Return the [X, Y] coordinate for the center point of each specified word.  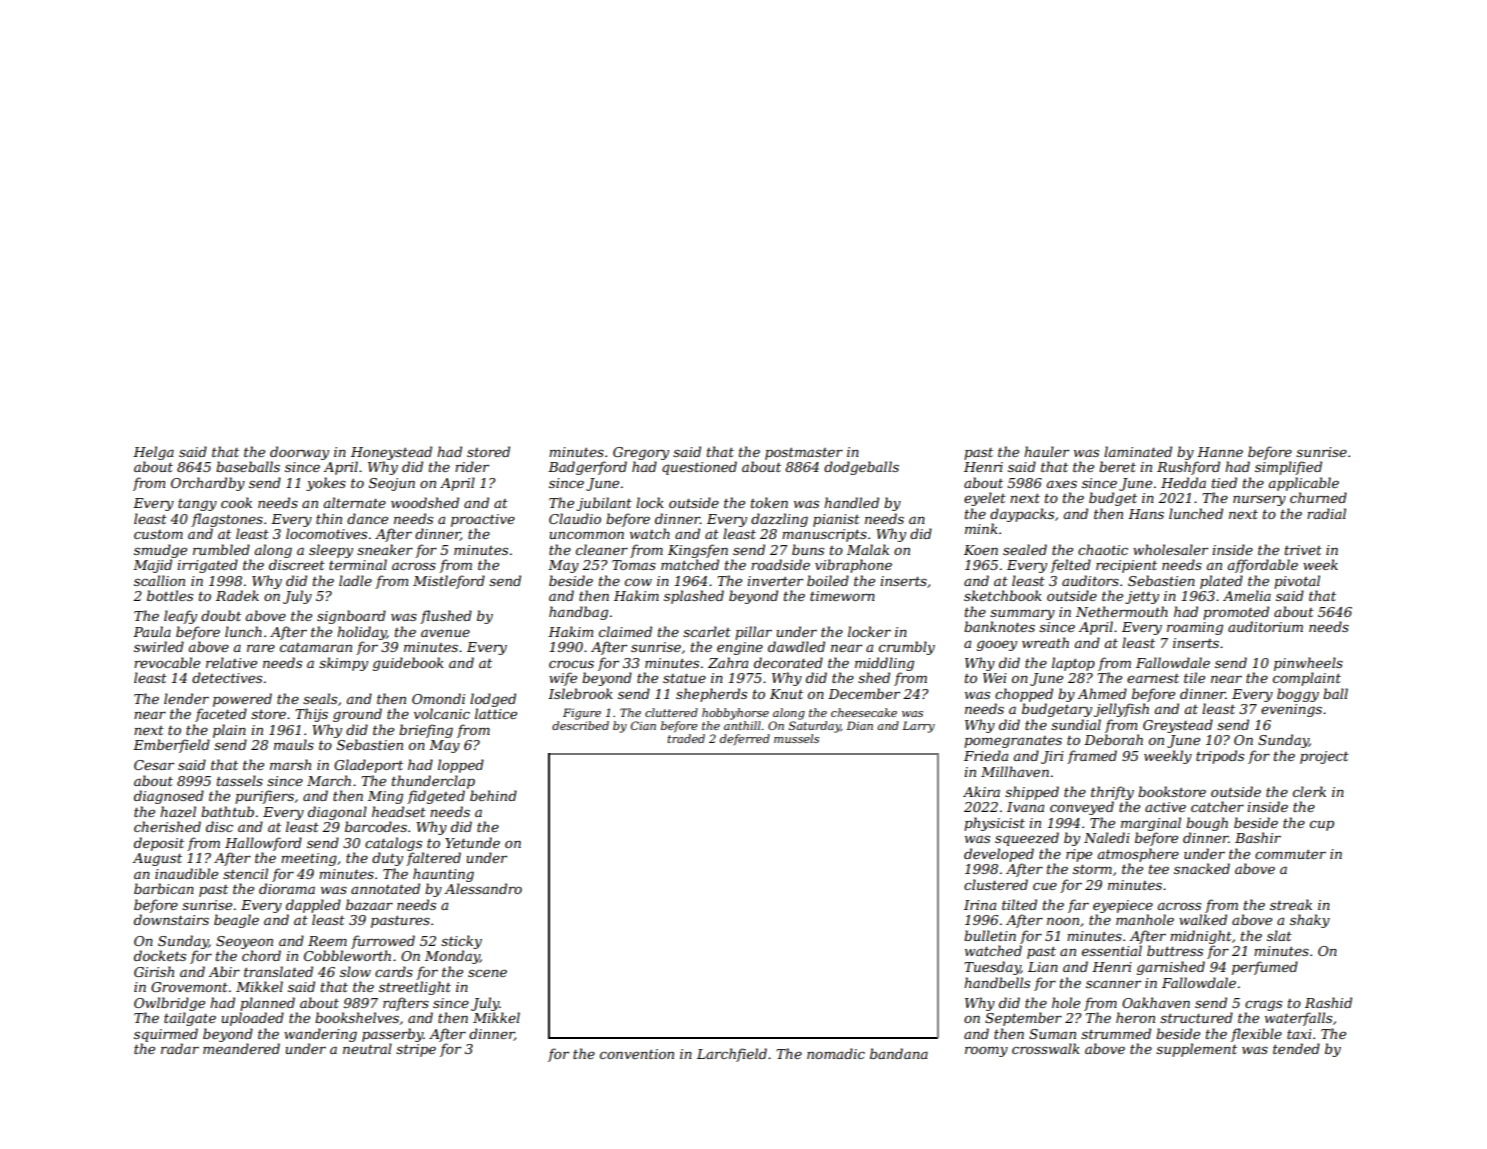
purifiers [264, 797]
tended [1296, 1048]
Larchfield [732, 1055]
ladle [355, 580]
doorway [299, 453]
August [157, 859]
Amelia [1247, 595]
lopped [461, 766]
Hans [1146, 514]
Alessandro [483, 888]
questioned [699, 468]
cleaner [602, 549]
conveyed [1082, 808]
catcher [1217, 806]
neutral [367, 1048]
